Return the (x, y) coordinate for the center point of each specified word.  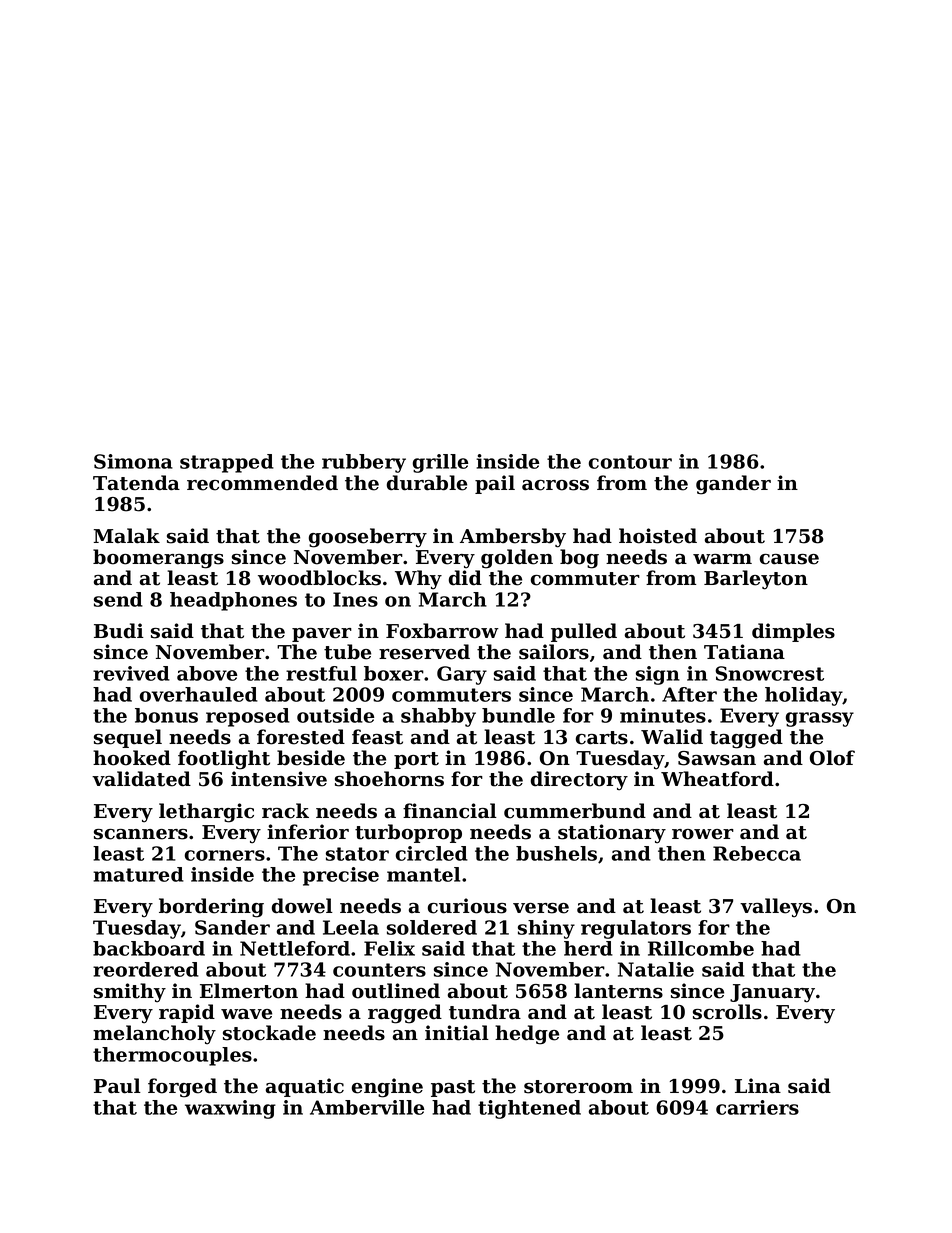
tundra (485, 1012)
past (453, 1088)
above (207, 673)
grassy (820, 719)
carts (602, 738)
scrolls (727, 1012)
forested (301, 737)
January (772, 993)
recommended (262, 483)
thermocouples (172, 1056)
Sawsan (717, 758)
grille (440, 463)
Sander (232, 927)
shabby (438, 717)
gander (733, 485)
